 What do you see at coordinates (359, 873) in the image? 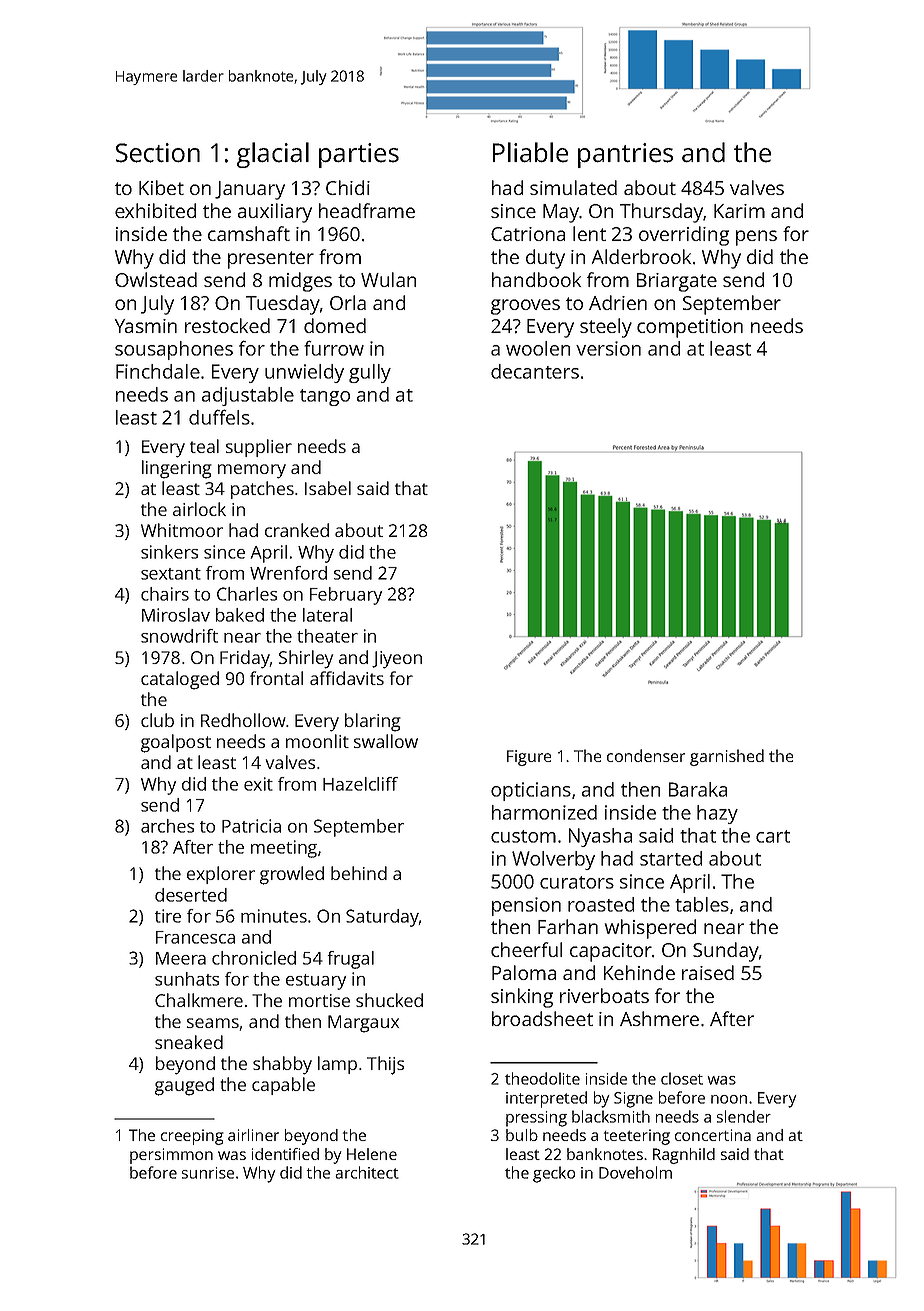
I see `behind` at bounding box center [359, 873].
